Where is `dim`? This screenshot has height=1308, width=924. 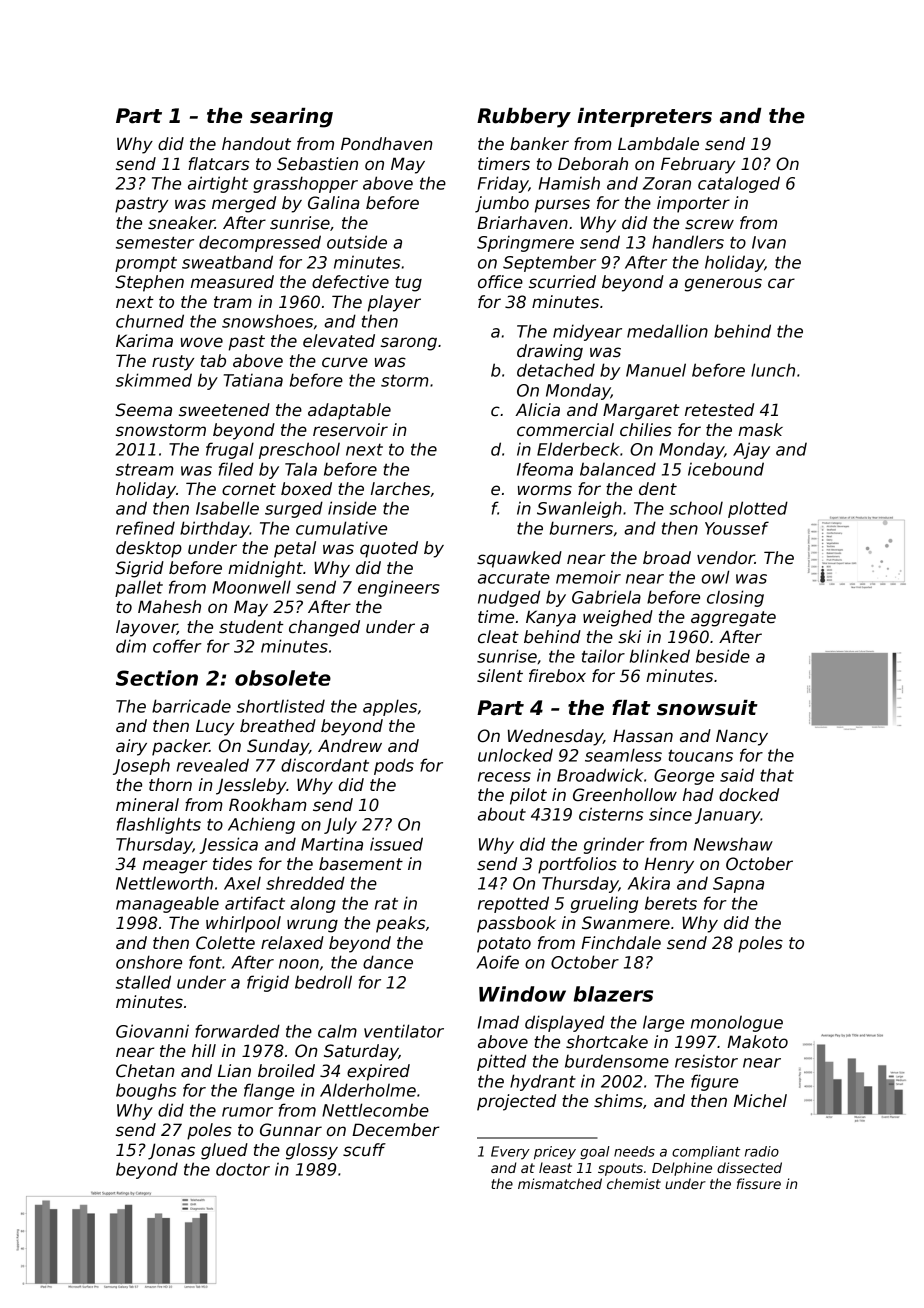
dim is located at coordinates (131, 646).
